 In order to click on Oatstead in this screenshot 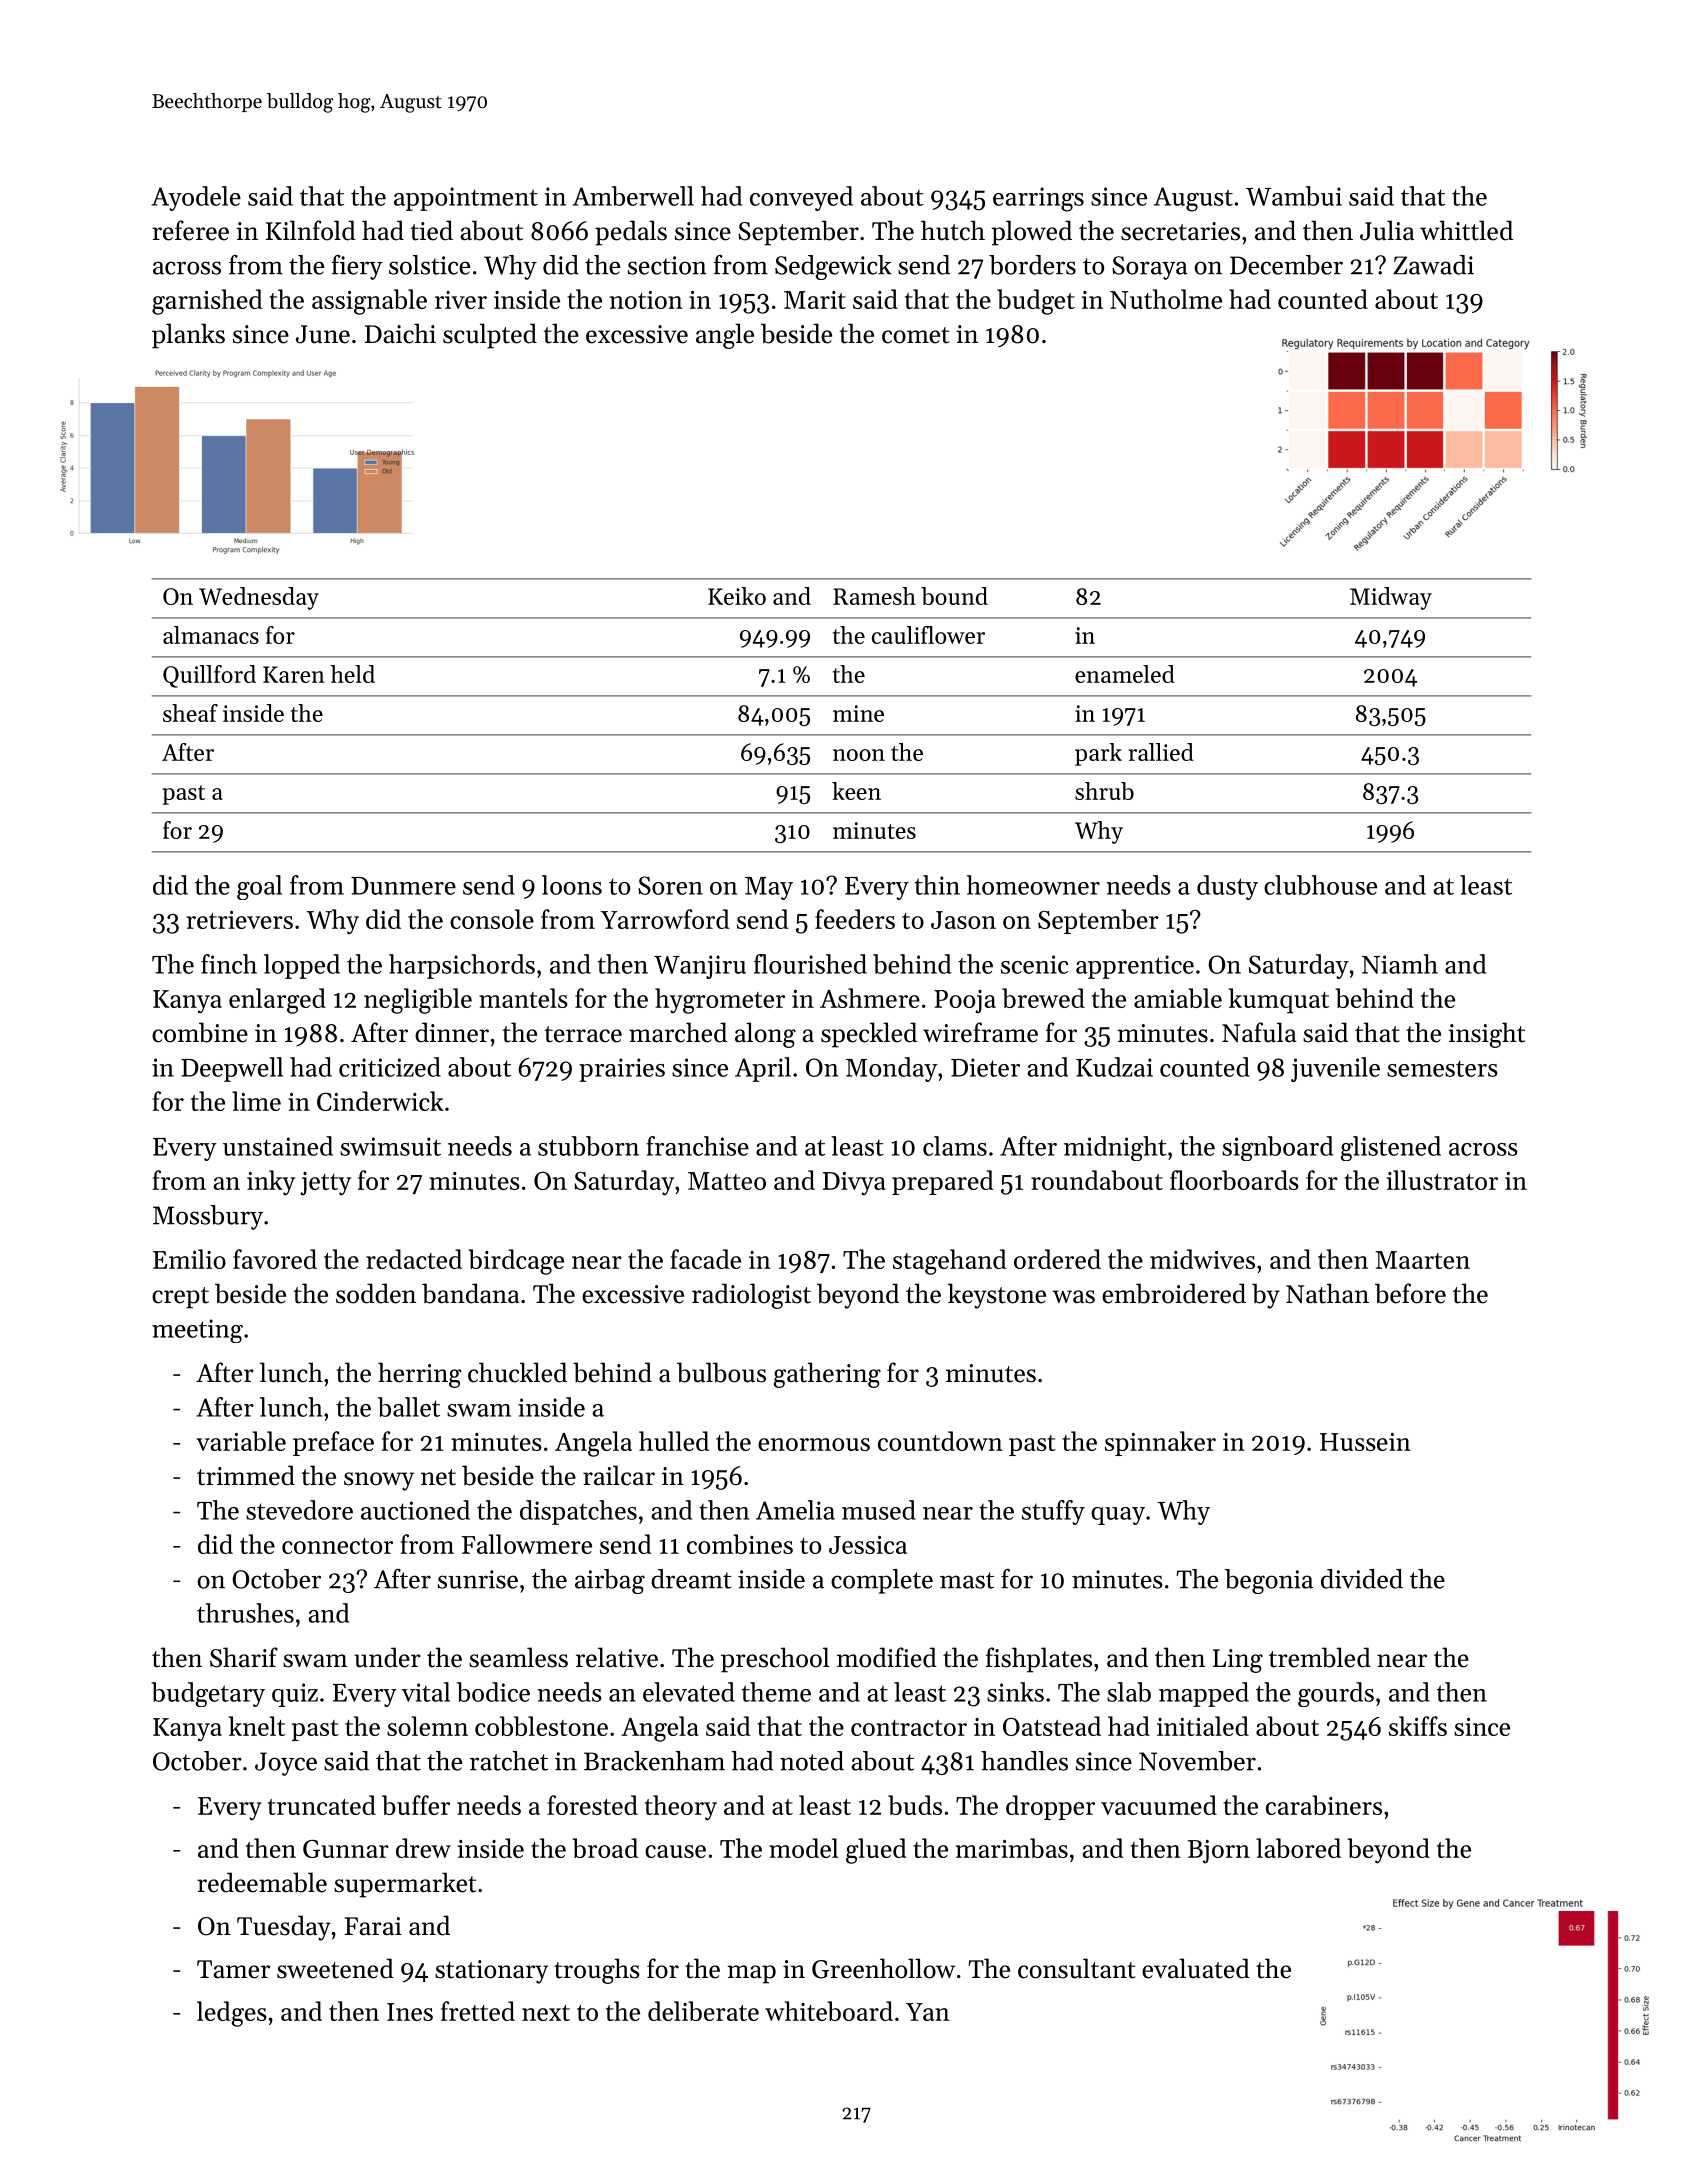, I will do `click(1052, 1726)`.
